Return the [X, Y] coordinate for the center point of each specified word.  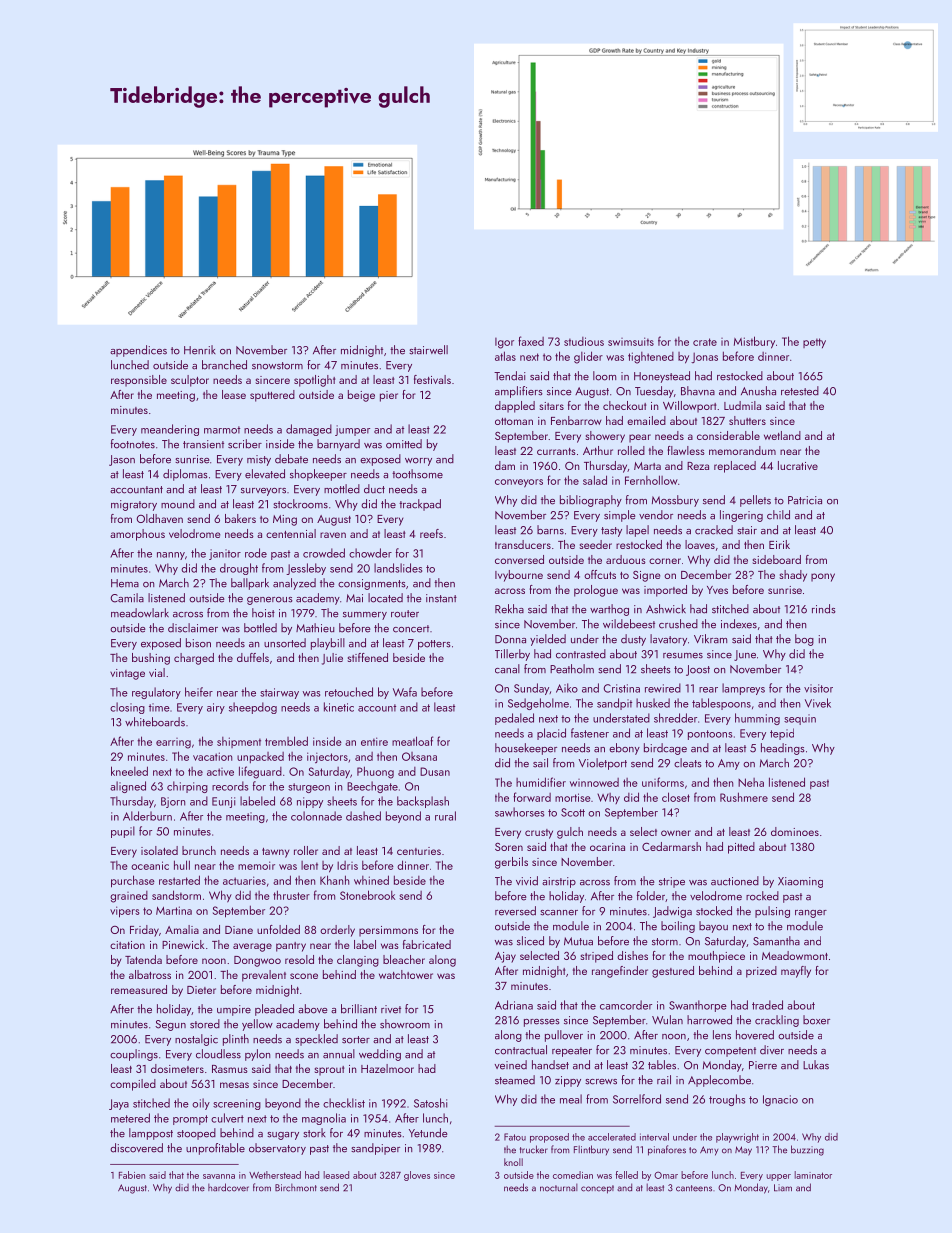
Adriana [514, 1005]
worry [418, 462]
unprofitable [215, 1149]
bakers [240, 518]
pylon [258, 1055]
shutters [747, 420]
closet [676, 797]
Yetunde [428, 1133]
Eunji [223, 802]
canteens [694, 1188]
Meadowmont [795, 955]
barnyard [338, 445]
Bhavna [698, 391]
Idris [347, 865]
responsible [139, 381]
